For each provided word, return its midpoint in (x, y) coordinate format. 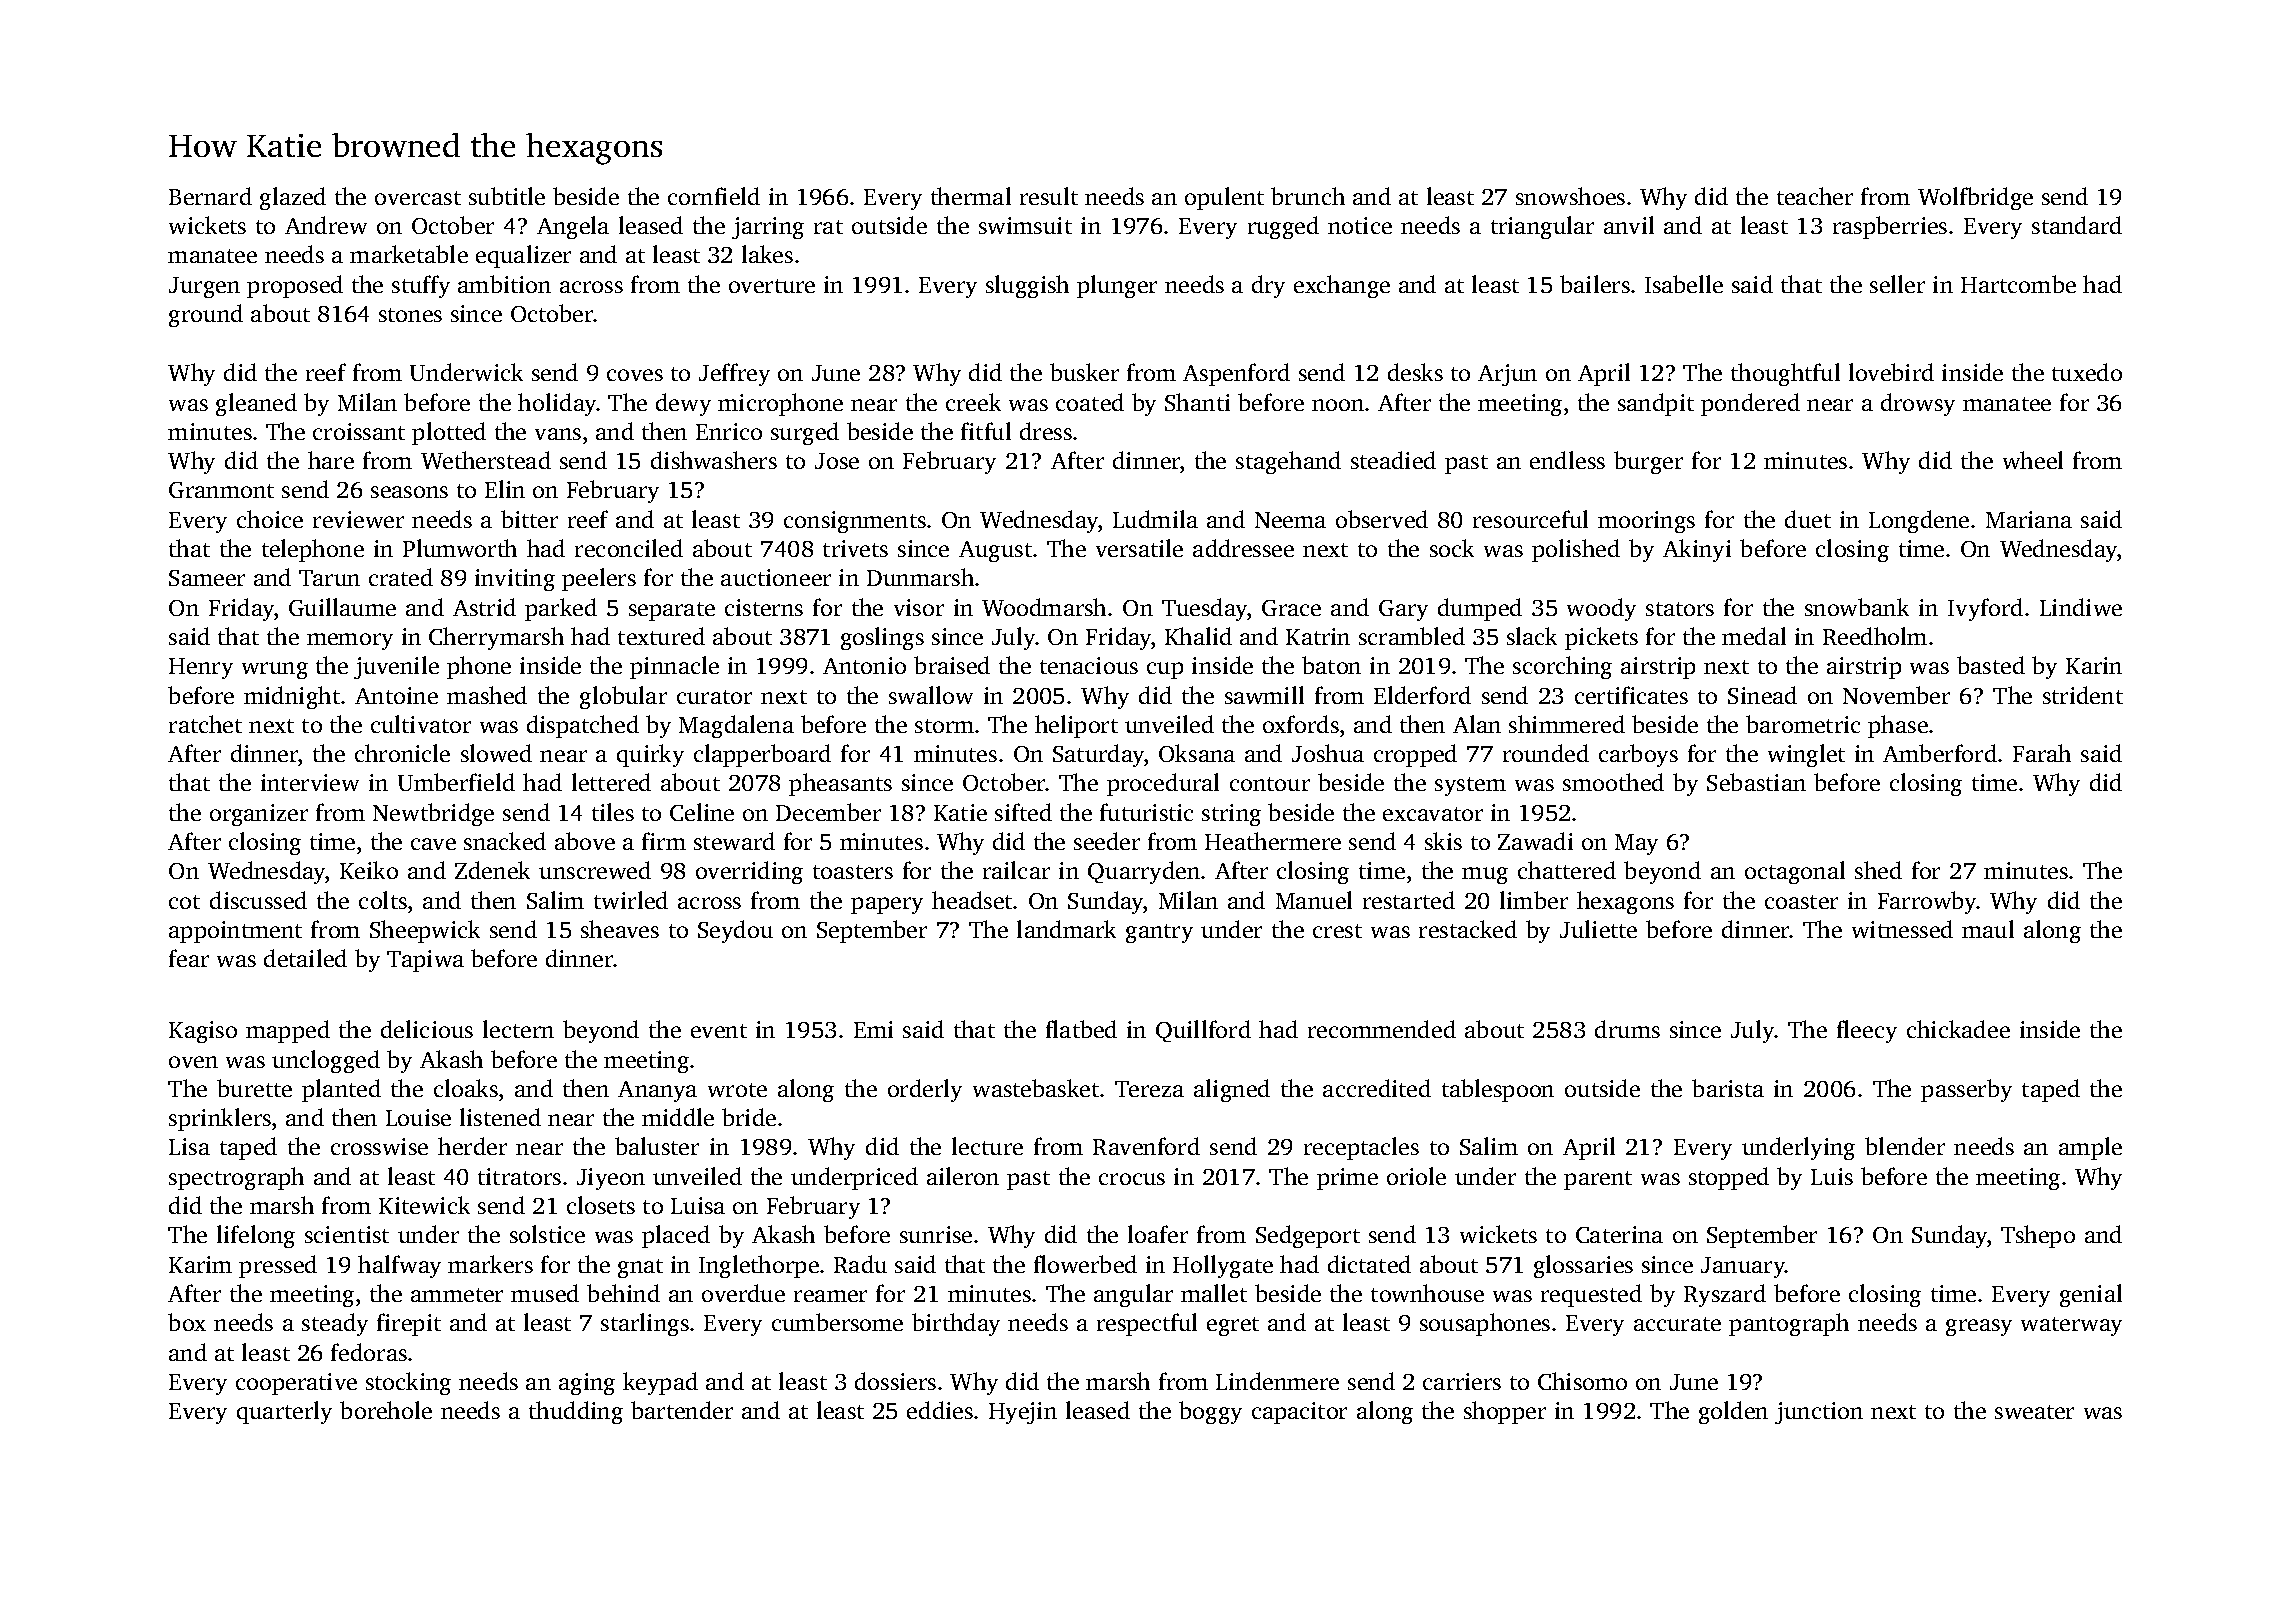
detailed (305, 958)
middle (678, 1117)
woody (1601, 609)
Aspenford (1236, 374)
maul (1988, 929)
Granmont (221, 490)
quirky (650, 755)
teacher (1815, 196)
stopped (1729, 1178)
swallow (931, 695)
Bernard (210, 196)
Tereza (1149, 1089)
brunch (1308, 196)
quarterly (284, 1412)
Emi (873, 1029)
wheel (2033, 460)
